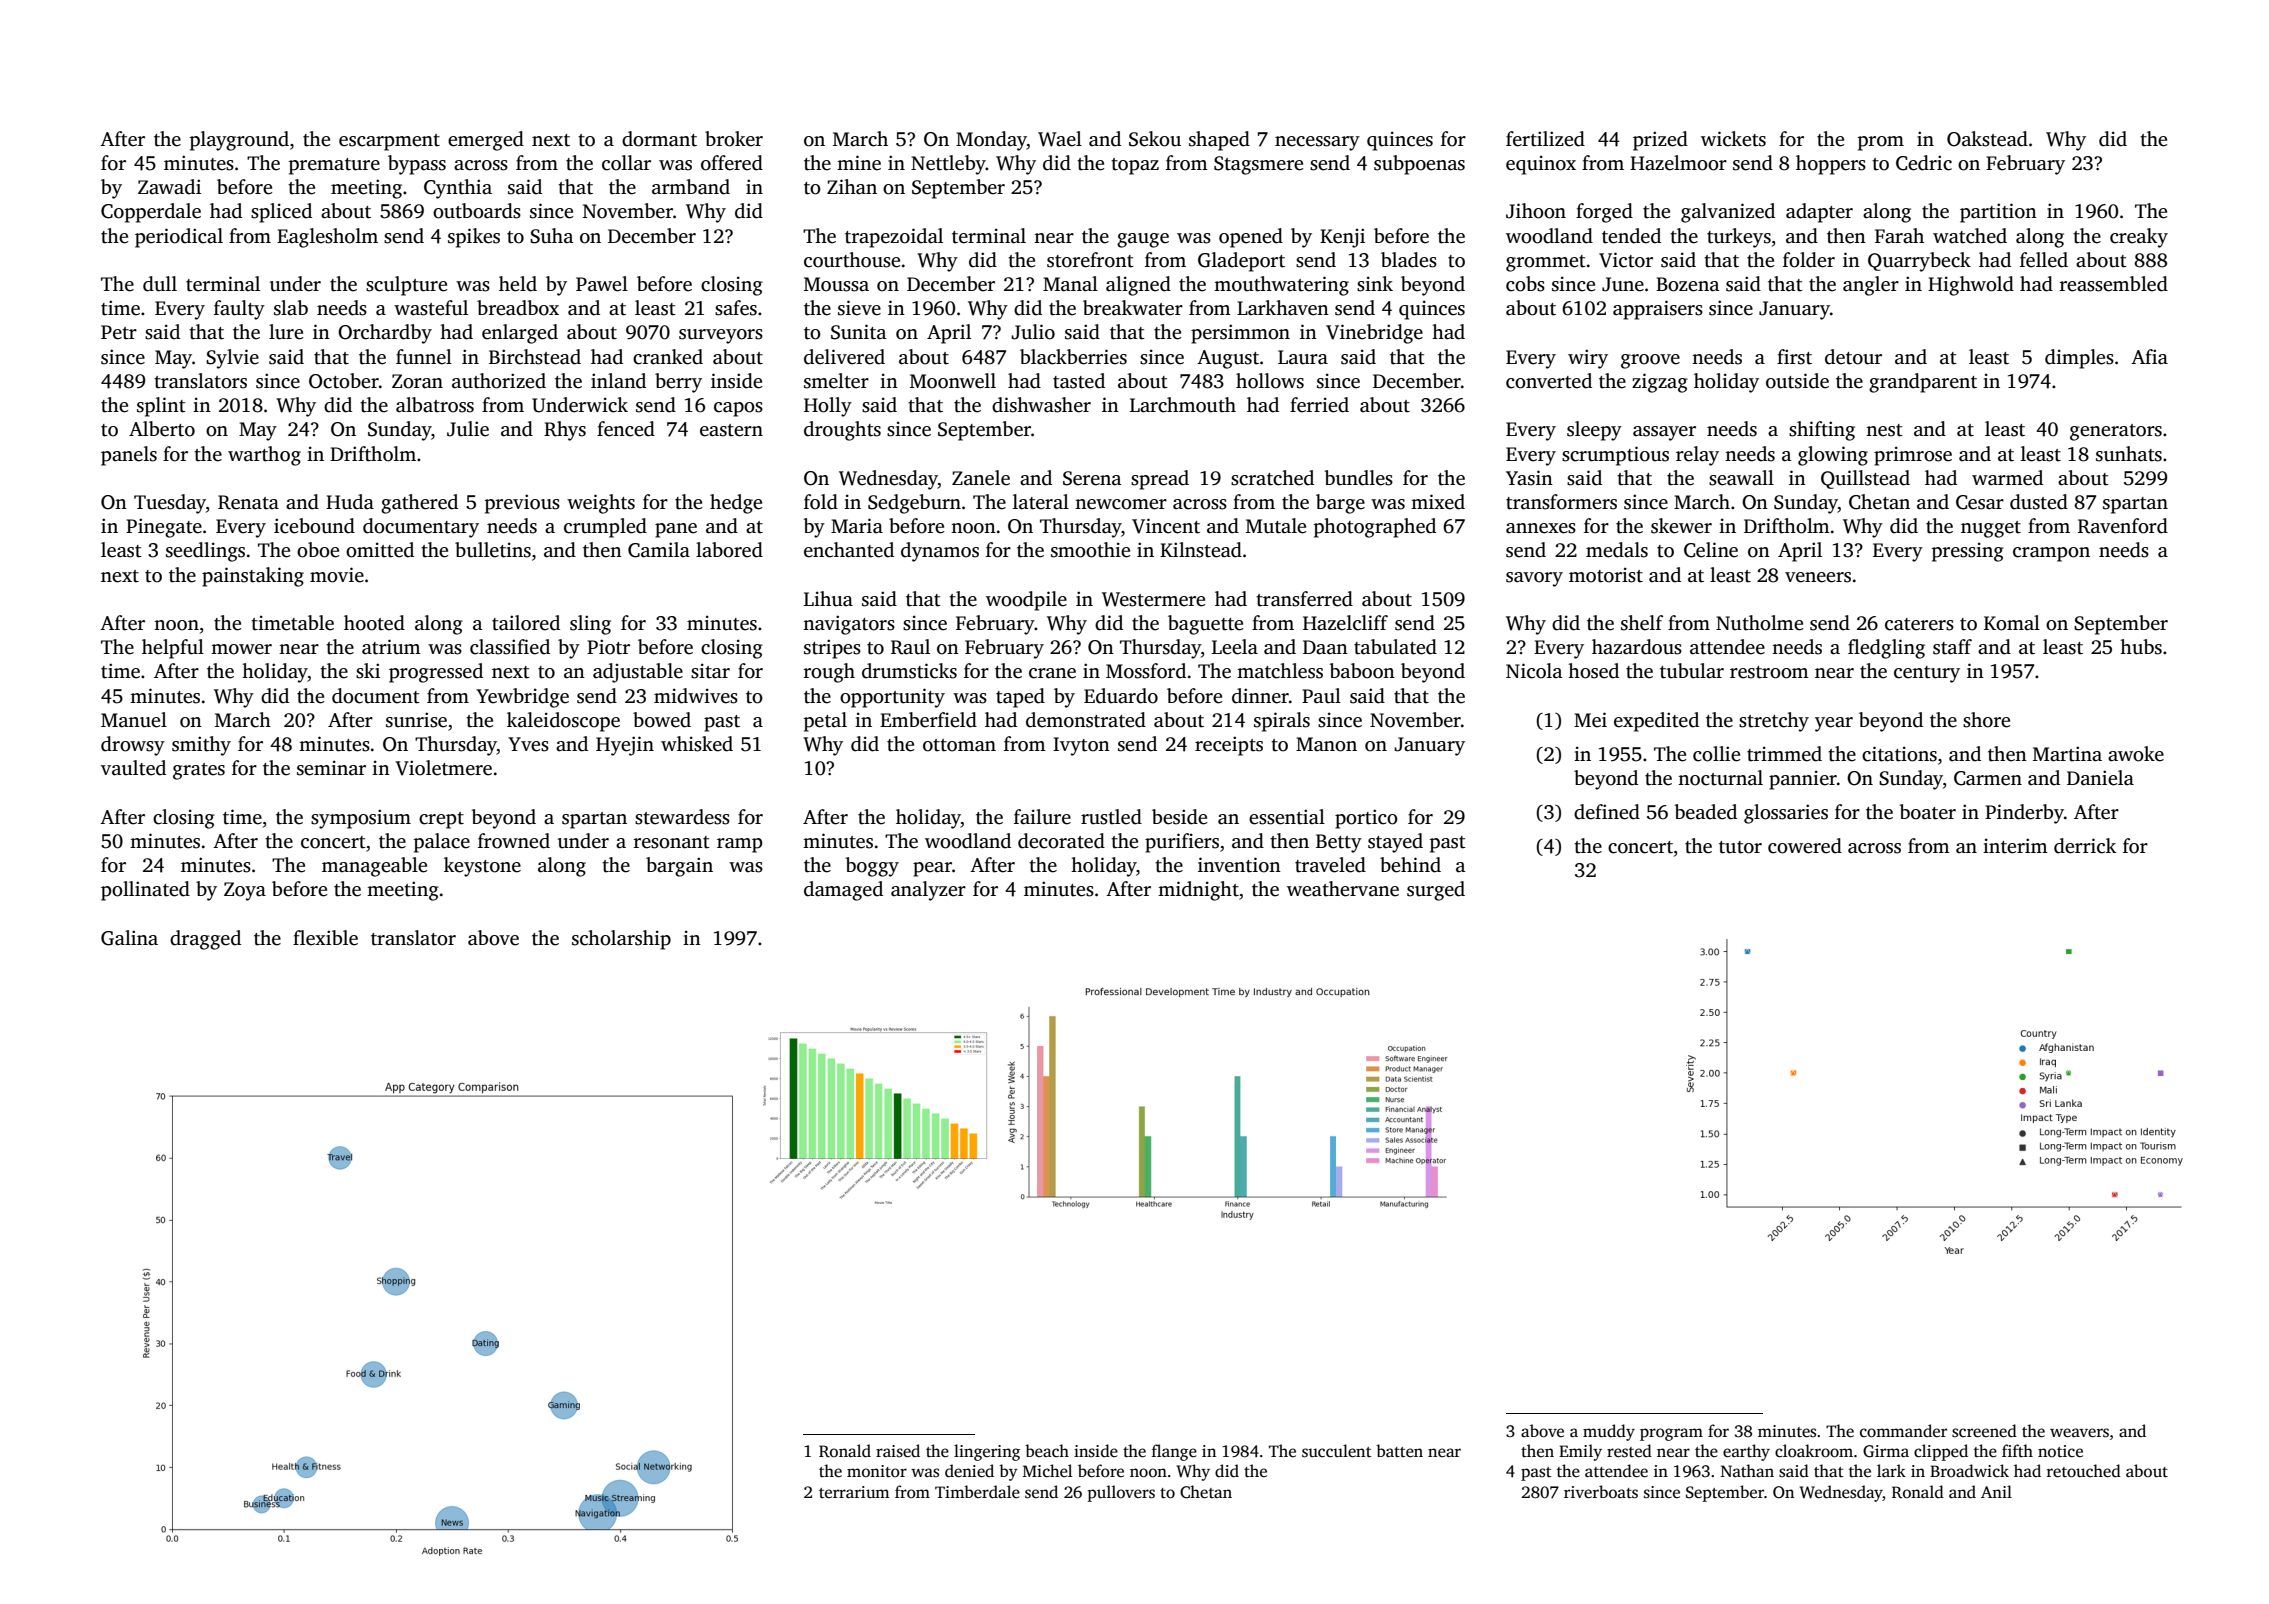  What do you see at coordinates (2015, 846) in the image?
I see `interim` at bounding box center [2015, 846].
